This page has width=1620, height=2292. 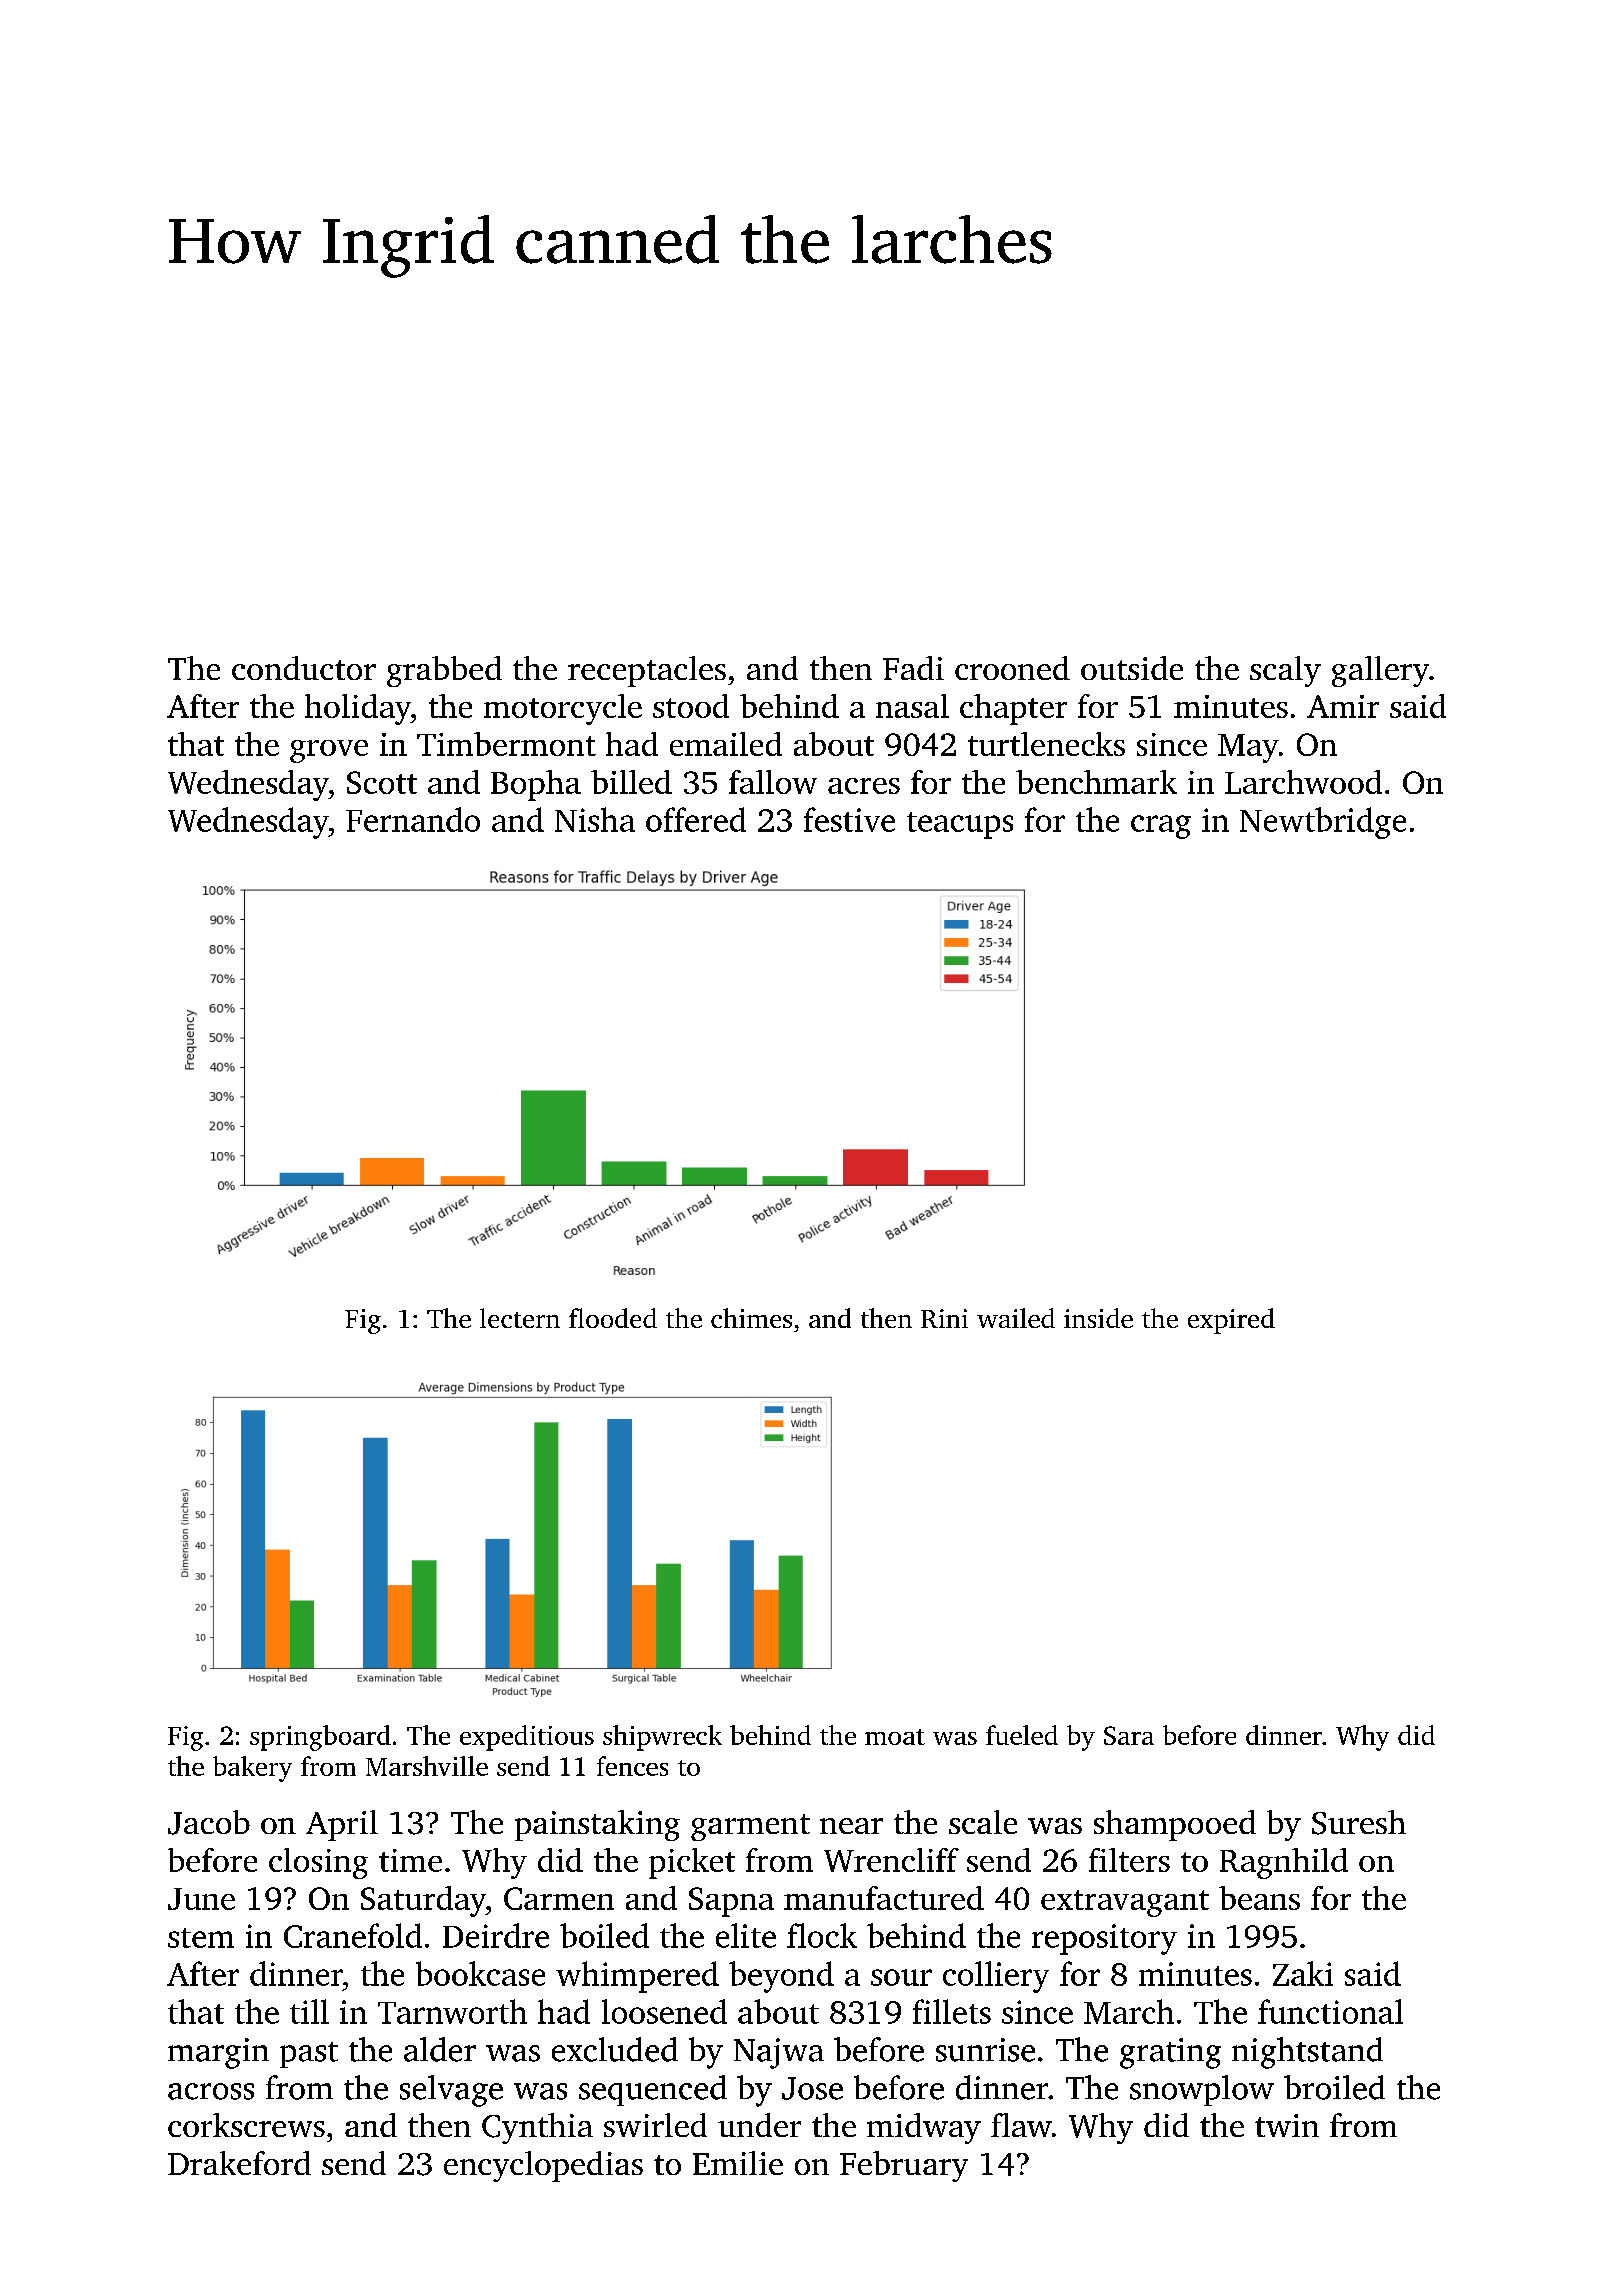 What do you see at coordinates (751, 1318) in the page?
I see `chimes` at bounding box center [751, 1318].
